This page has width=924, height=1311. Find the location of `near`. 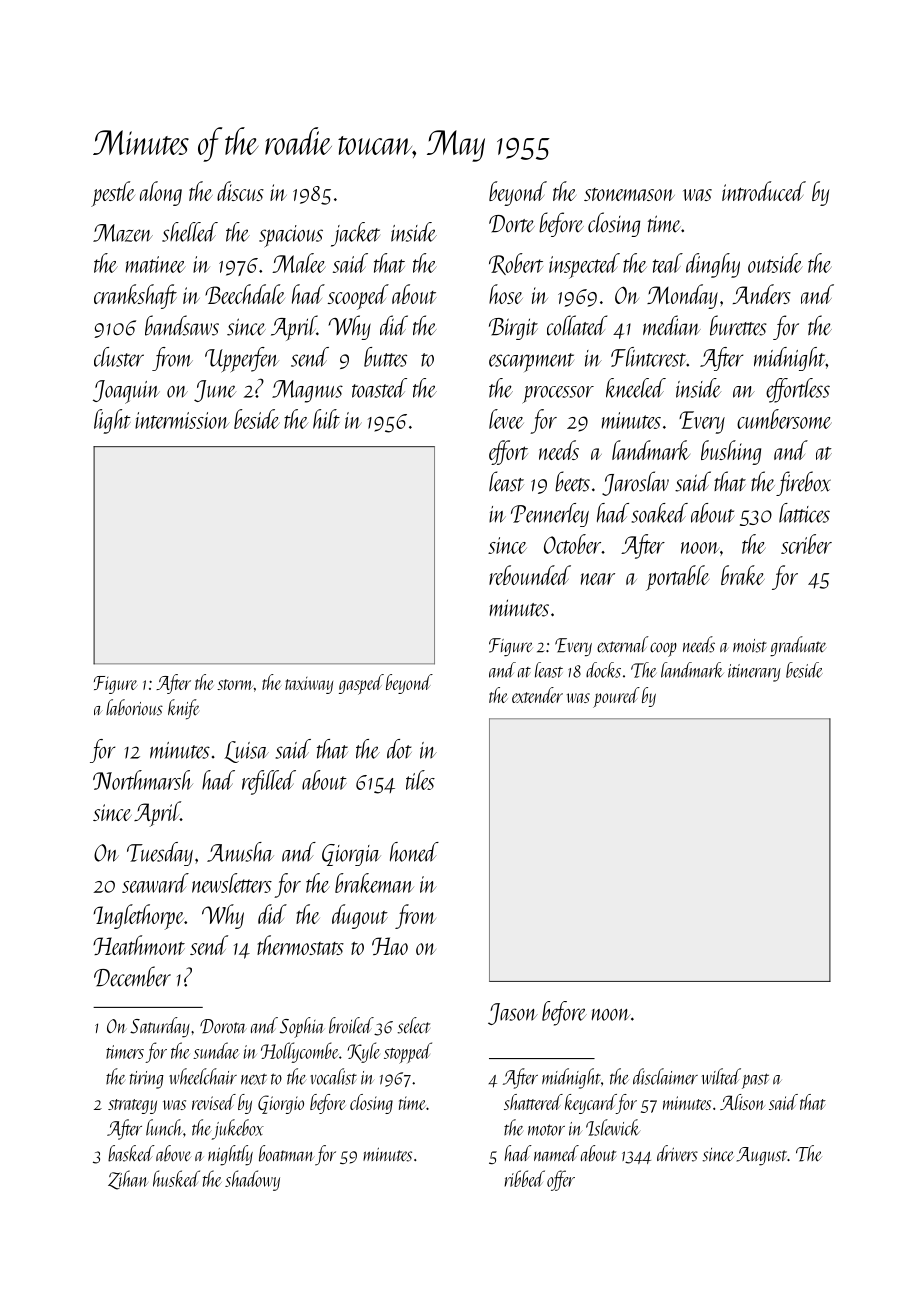

near is located at coordinates (598, 579).
